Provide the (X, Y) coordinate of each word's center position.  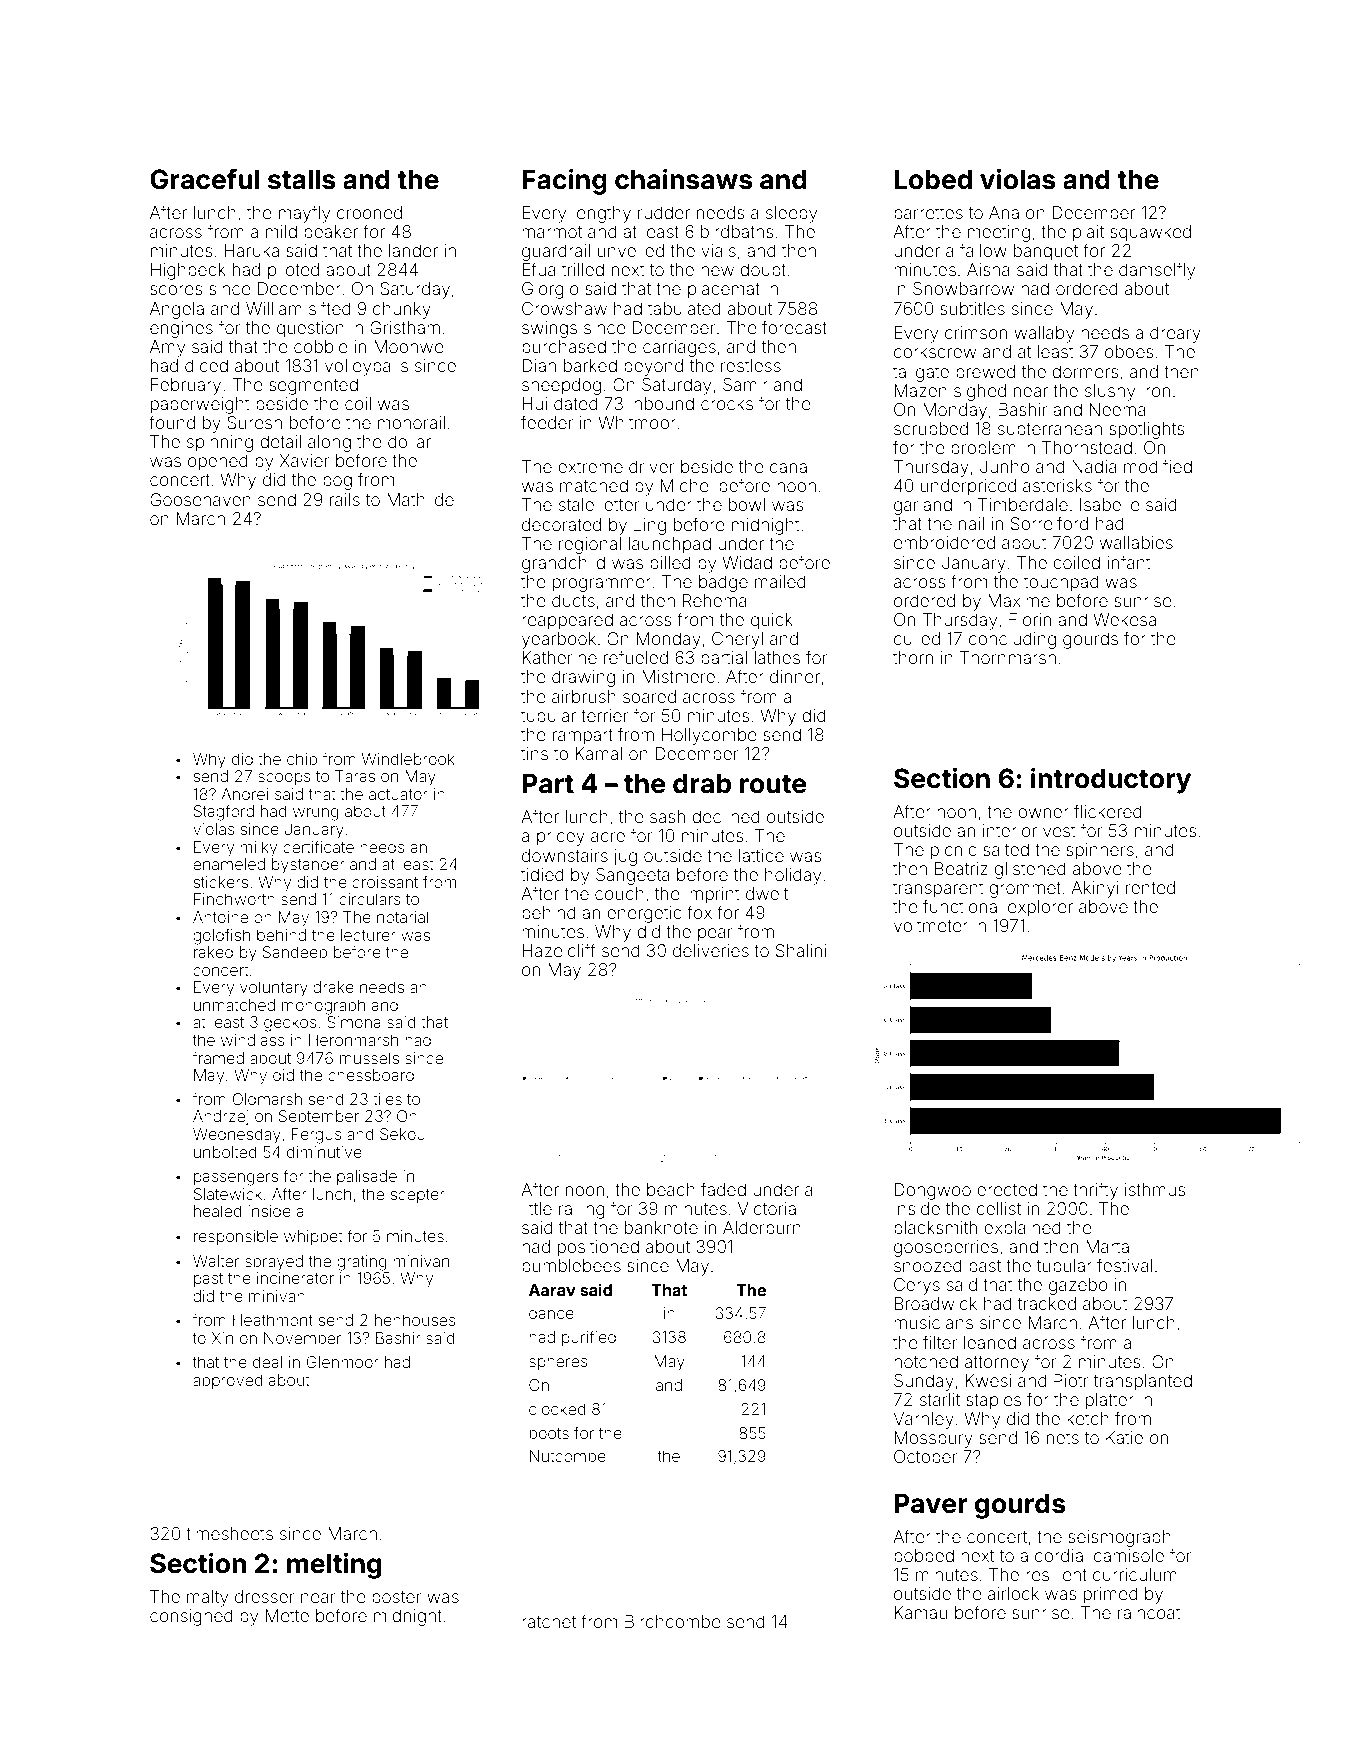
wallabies (1136, 542)
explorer (1040, 908)
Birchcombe (673, 1621)
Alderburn (762, 1227)
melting (334, 1565)
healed (218, 1211)
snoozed (928, 1265)
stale (576, 504)
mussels (369, 1058)
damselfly (1157, 271)
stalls (302, 179)
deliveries (711, 950)
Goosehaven (200, 499)
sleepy (791, 214)
